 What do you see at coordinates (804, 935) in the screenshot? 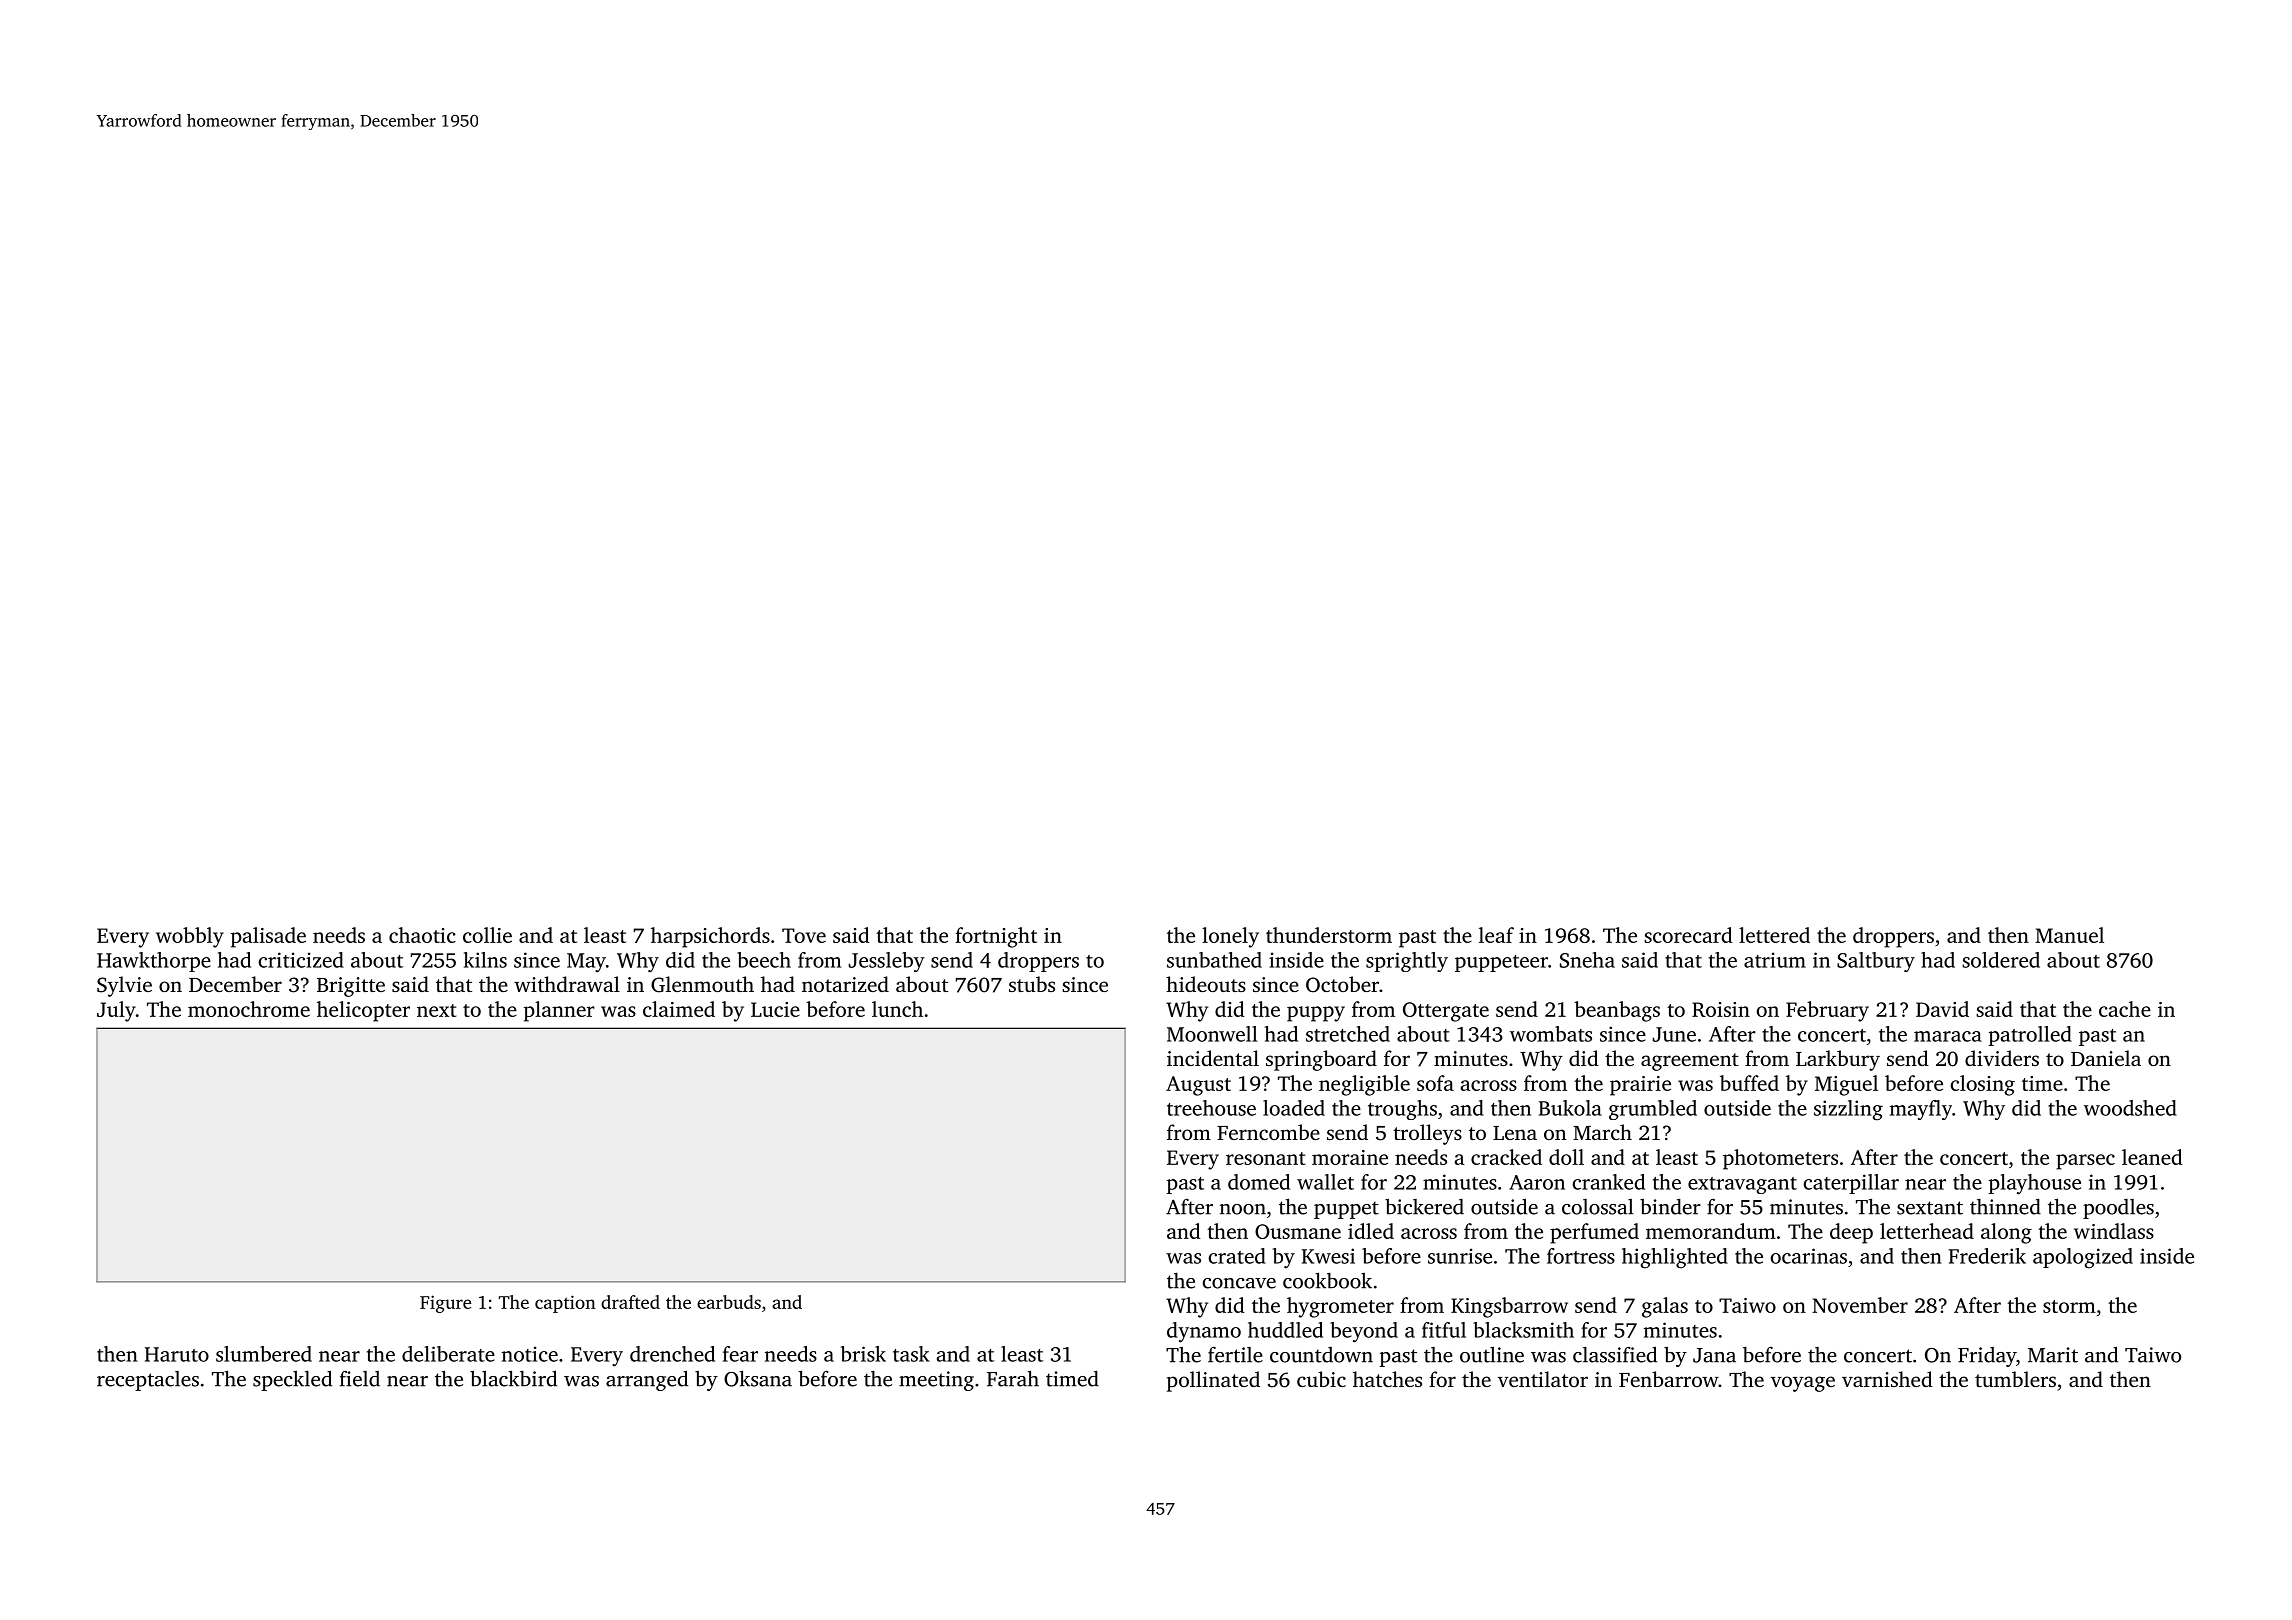
I see `Tove` at bounding box center [804, 935].
